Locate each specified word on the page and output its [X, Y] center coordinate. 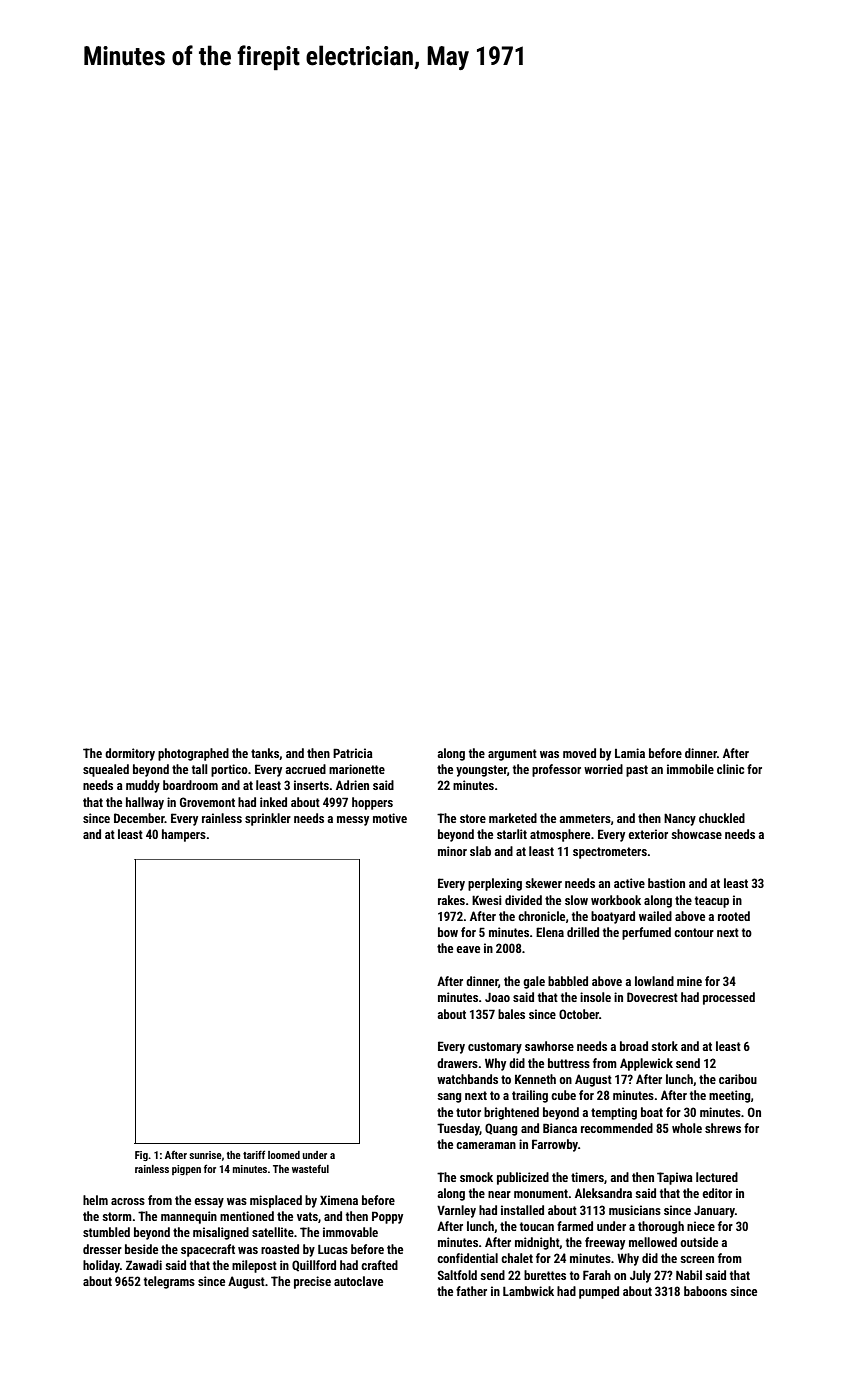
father [471, 1291]
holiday [101, 1266]
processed [729, 998]
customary [495, 1048]
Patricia [353, 753]
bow [448, 932]
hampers [184, 835]
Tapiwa [675, 1178]
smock [476, 1177]
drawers [457, 1063]
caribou [738, 1079]
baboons [705, 1291]
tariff [254, 1154]
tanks [265, 754]
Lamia [630, 753]
